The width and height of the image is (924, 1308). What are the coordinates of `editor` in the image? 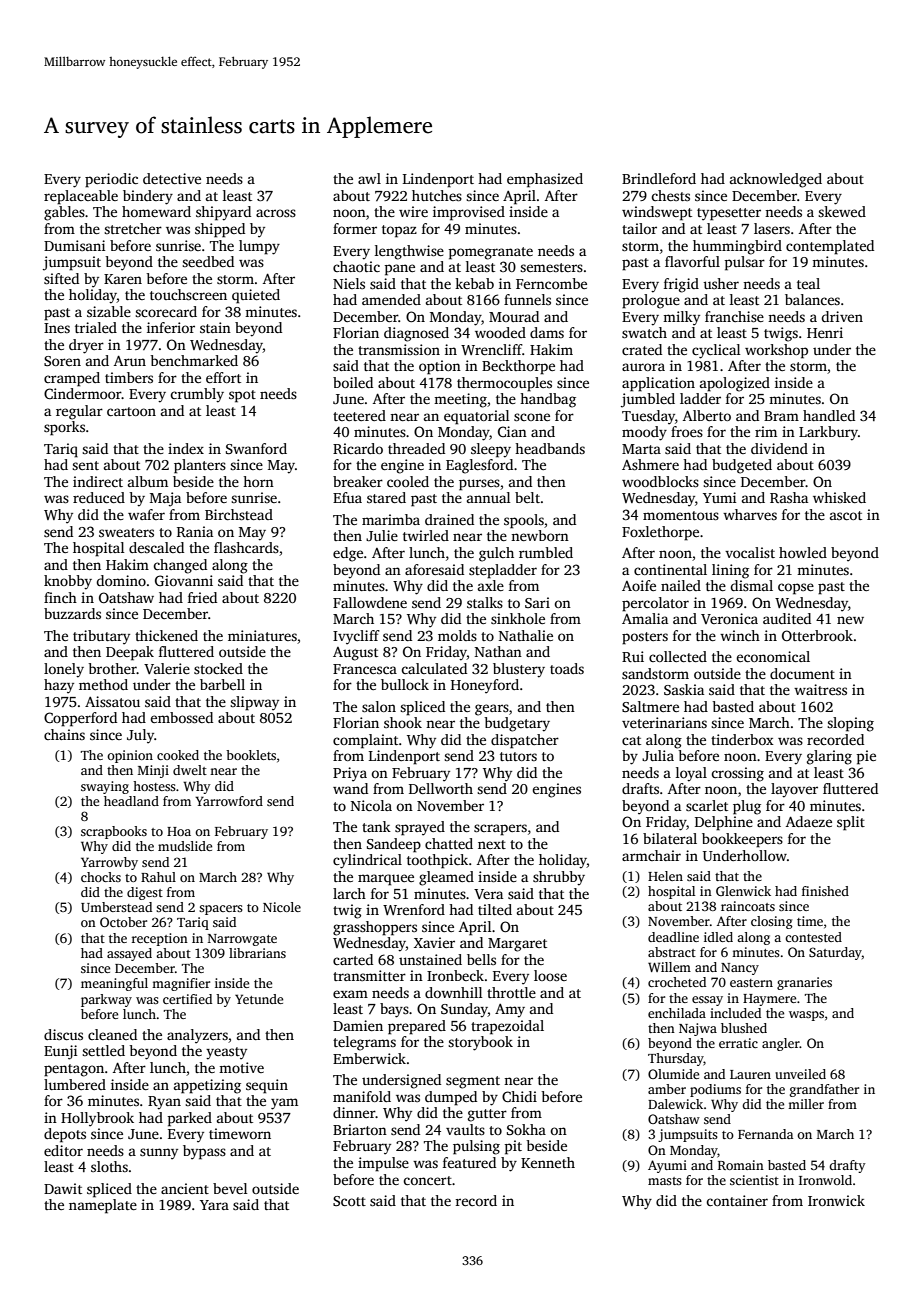 It's located at (63, 1150).
